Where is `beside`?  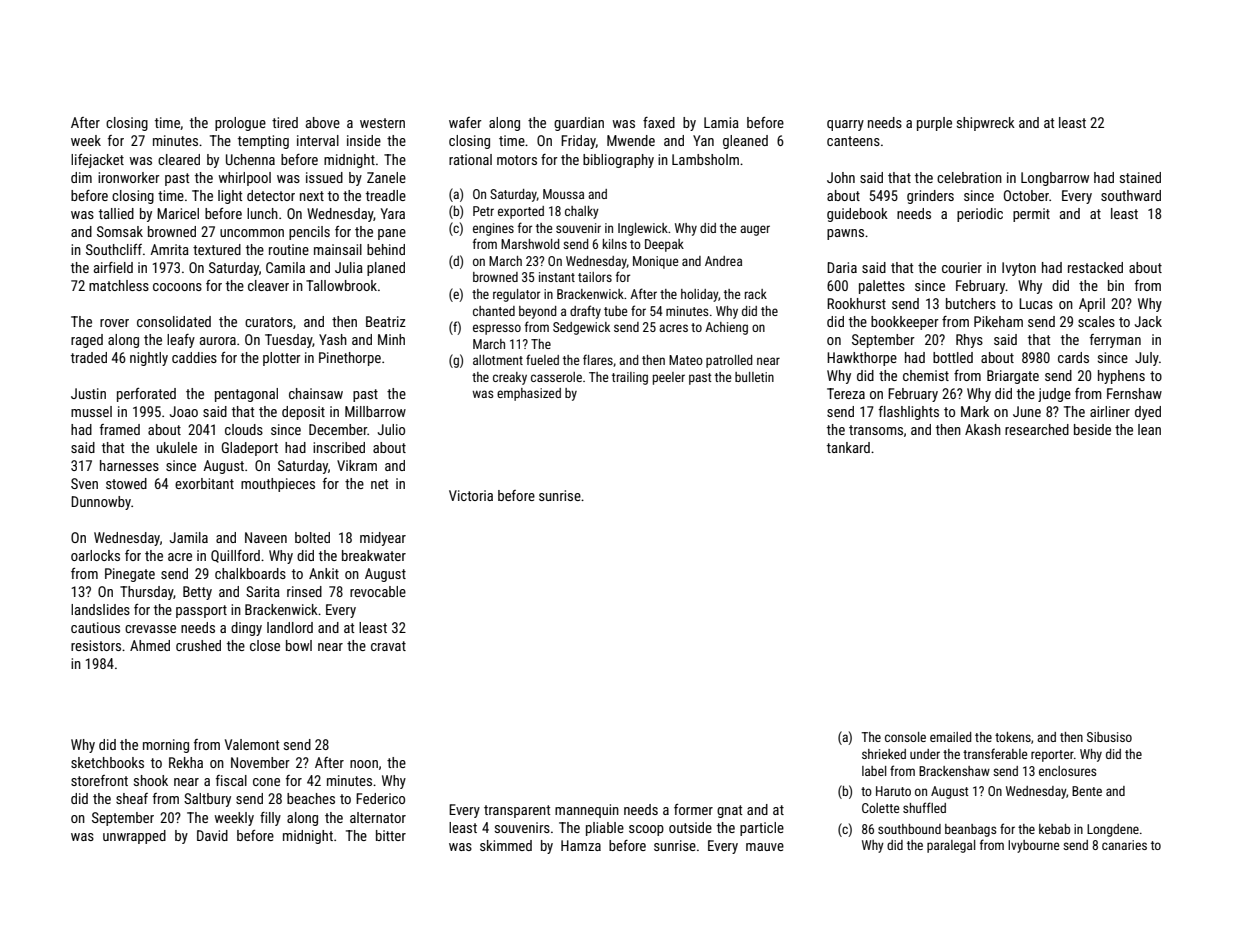 beside is located at coordinates (1092, 429).
